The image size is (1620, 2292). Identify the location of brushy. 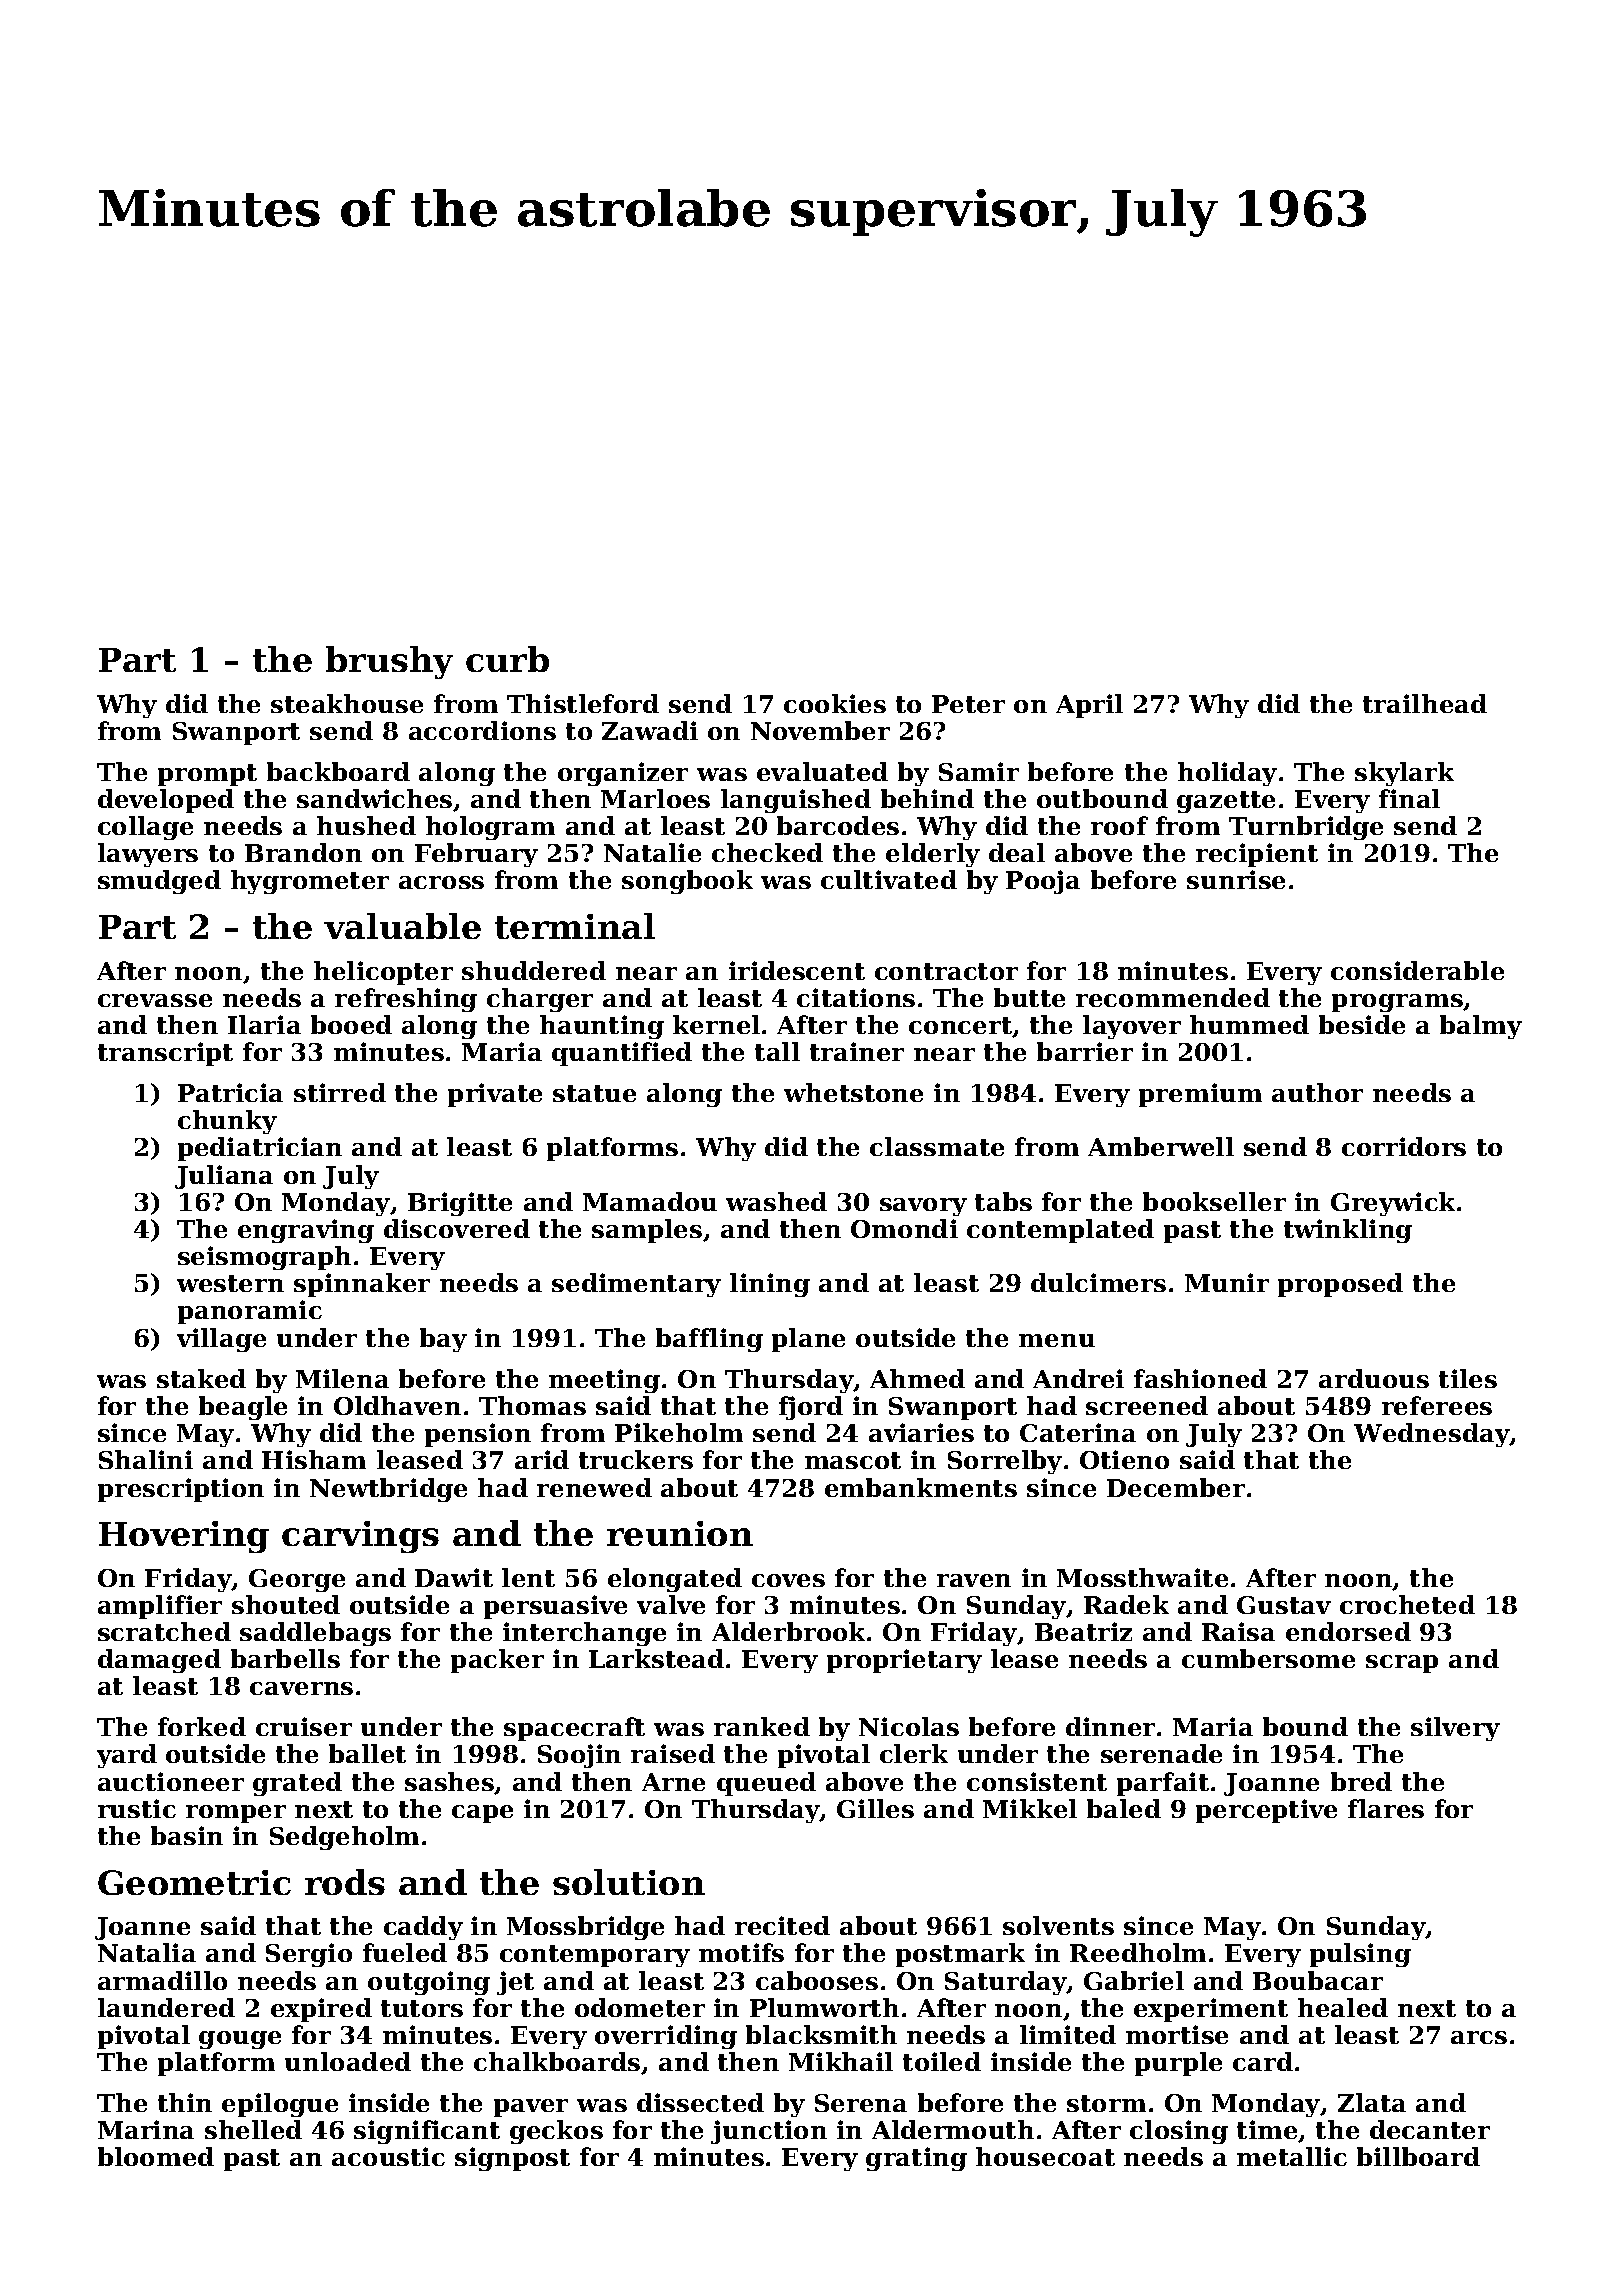
(389, 662).
